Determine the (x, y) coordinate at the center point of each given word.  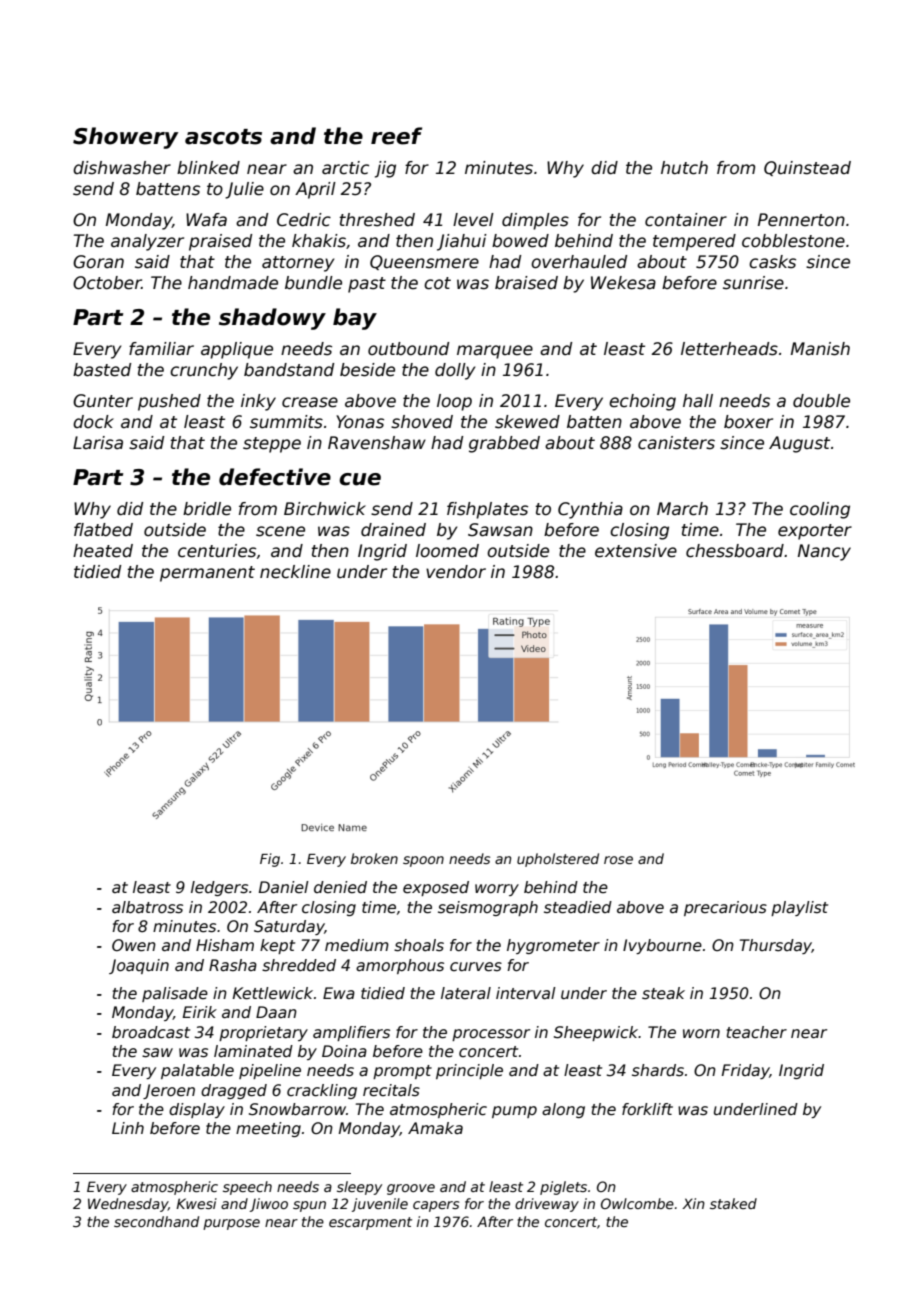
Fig (270, 860)
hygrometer (553, 946)
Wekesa (623, 283)
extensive (636, 551)
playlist (799, 908)
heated (103, 551)
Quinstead (807, 168)
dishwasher (122, 168)
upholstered (558, 860)
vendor (456, 572)
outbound (408, 349)
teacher (757, 1032)
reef (396, 136)
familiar (161, 349)
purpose (231, 1224)
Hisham (225, 945)
